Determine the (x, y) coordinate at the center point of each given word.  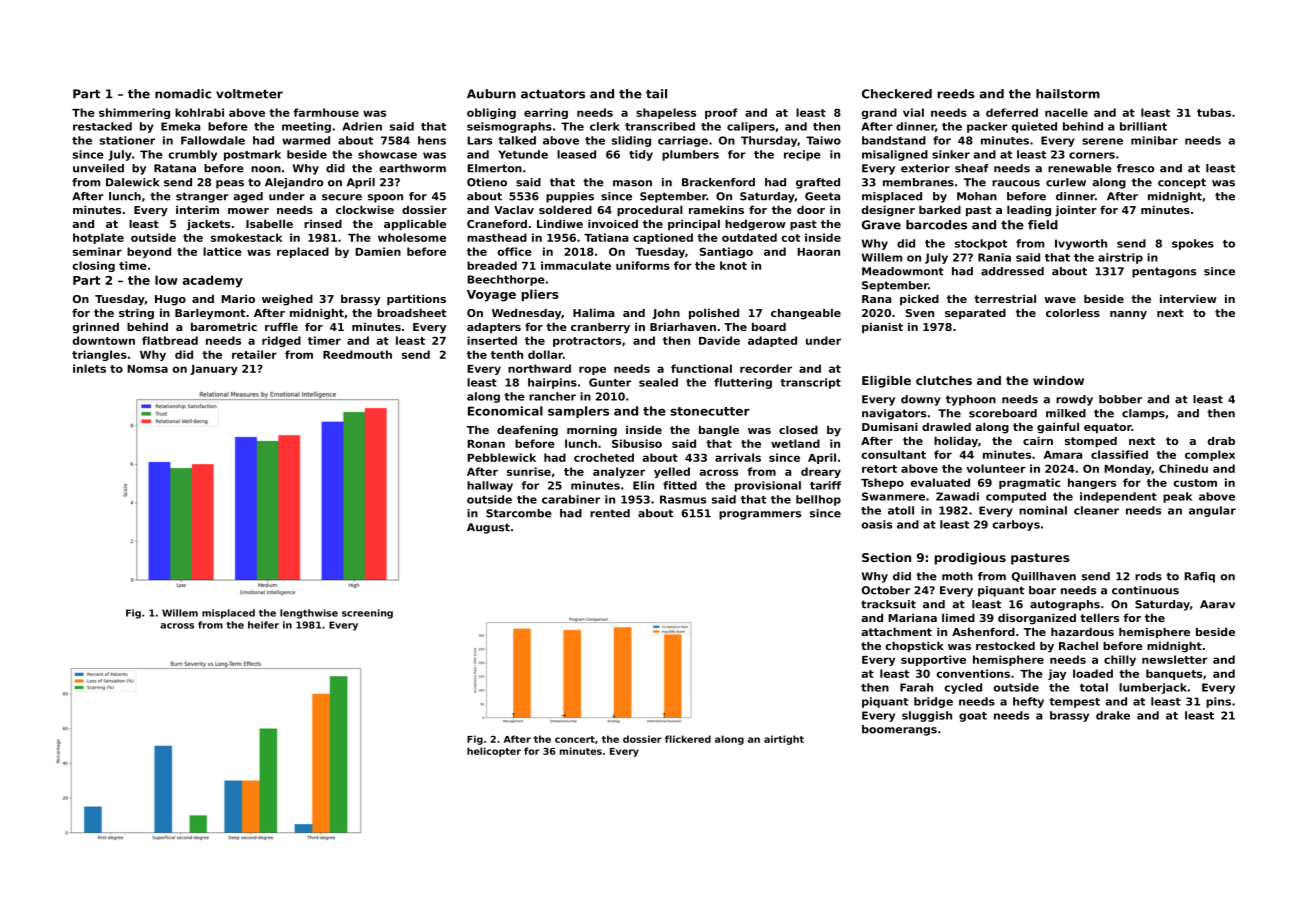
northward (539, 368)
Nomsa (147, 369)
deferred (1012, 112)
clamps (1143, 414)
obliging (491, 113)
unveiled (98, 168)
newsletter (1175, 659)
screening (367, 614)
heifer (263, 625)
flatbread (170, 340)
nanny (1128, 315)
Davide (719, 340)
